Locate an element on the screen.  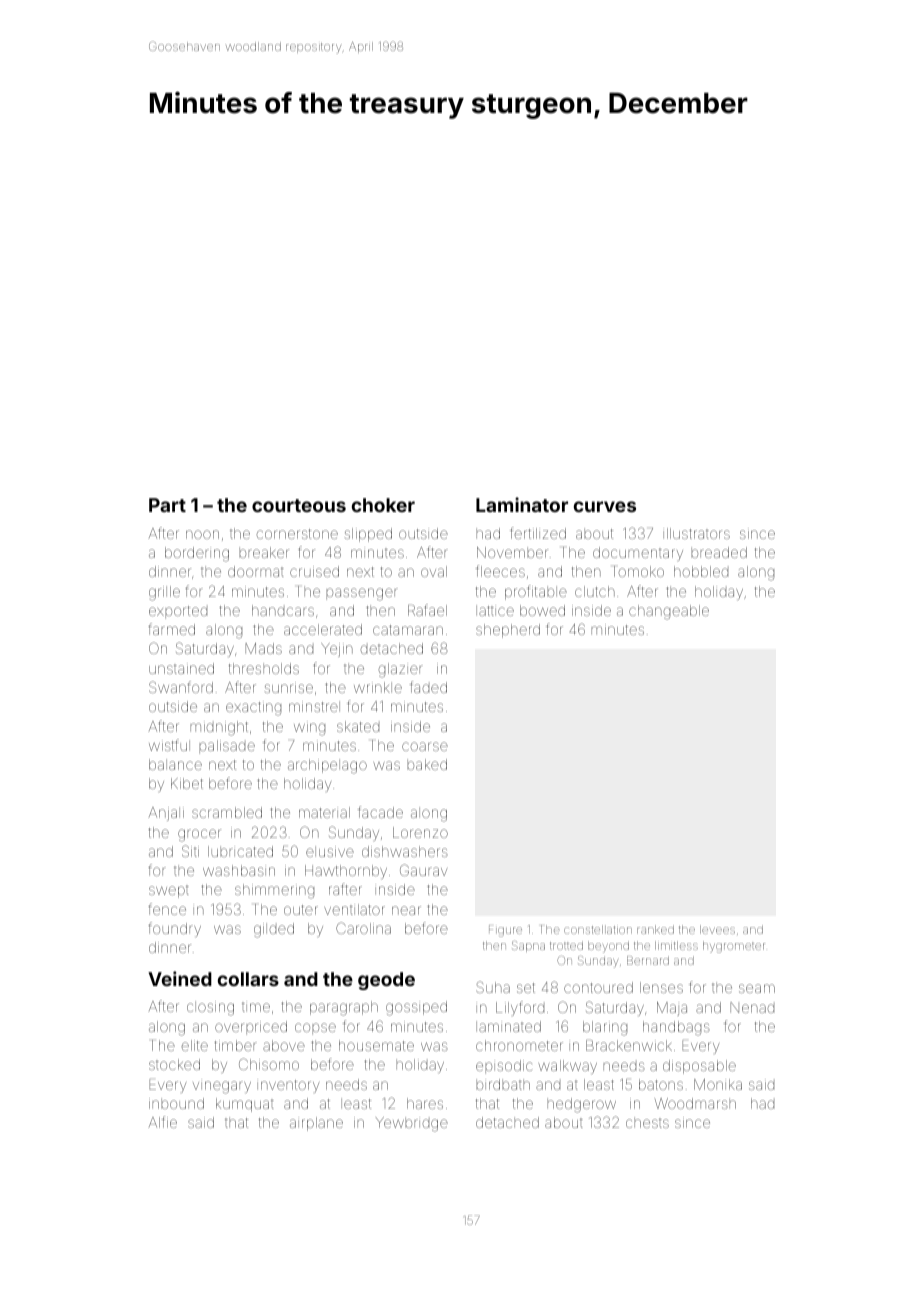
choker is located at coordinates (383, 505).
